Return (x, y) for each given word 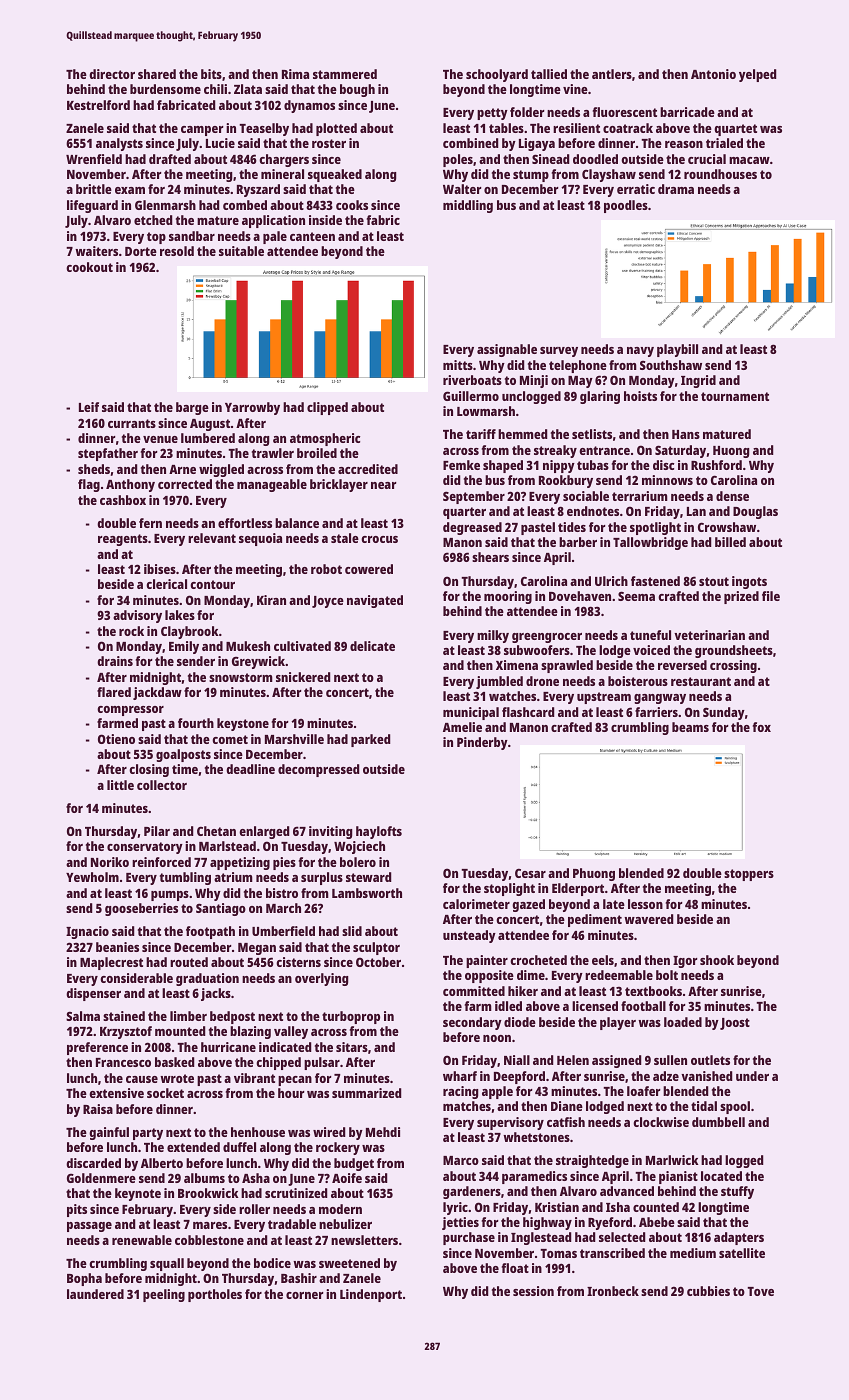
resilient (576, 128)
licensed (595, 1006)
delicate (372, 646)
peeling (164, 1295)
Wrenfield (94, 159)
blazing (250, 1032)
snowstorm (241, 677)
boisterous (638, 681)
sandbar (192, 236)
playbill (677, 350)
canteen (312, 236)
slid (352, 931)
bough (357, 90)
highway (547, 1223)
